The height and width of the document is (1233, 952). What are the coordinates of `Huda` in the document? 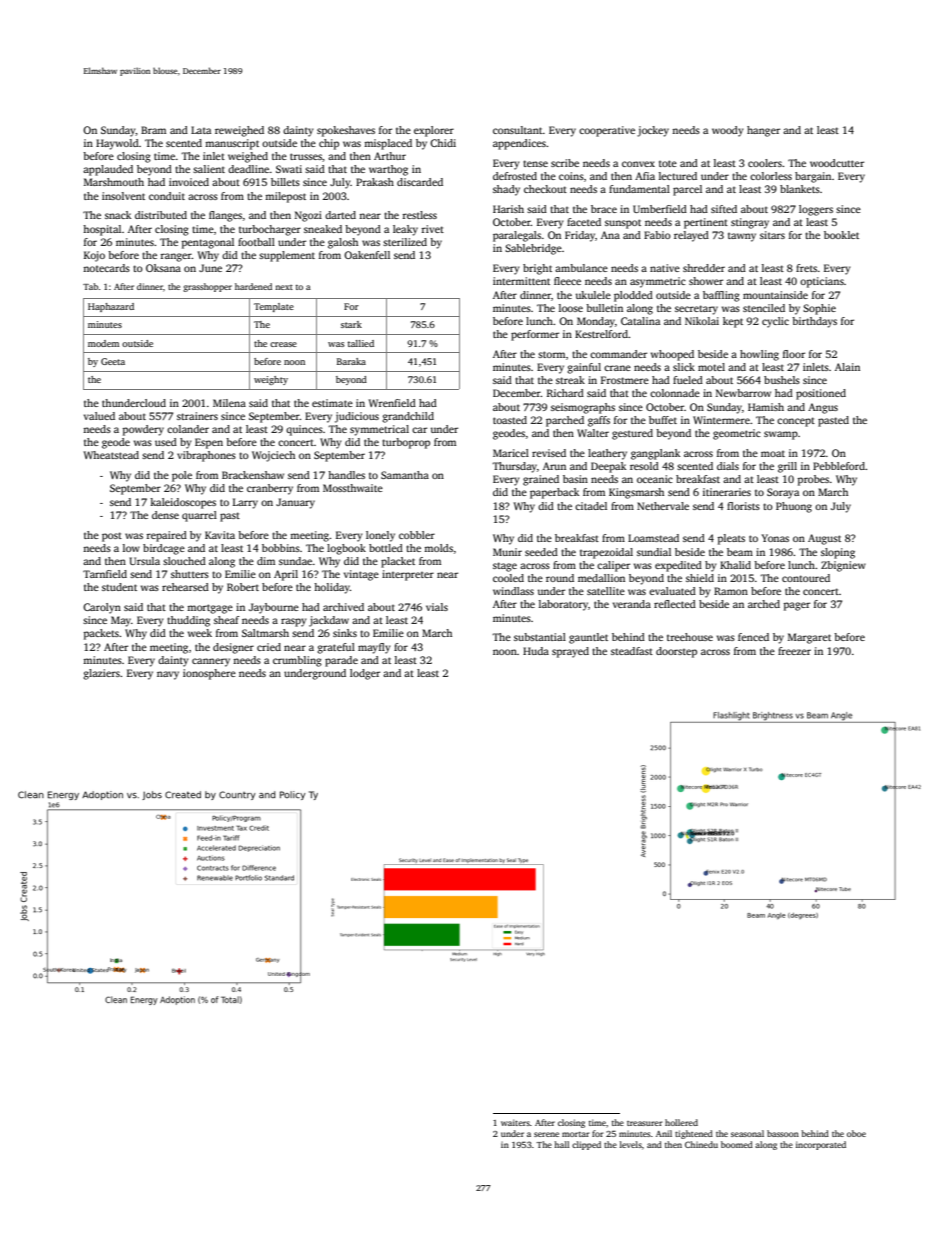 It's located at (536, 651).
